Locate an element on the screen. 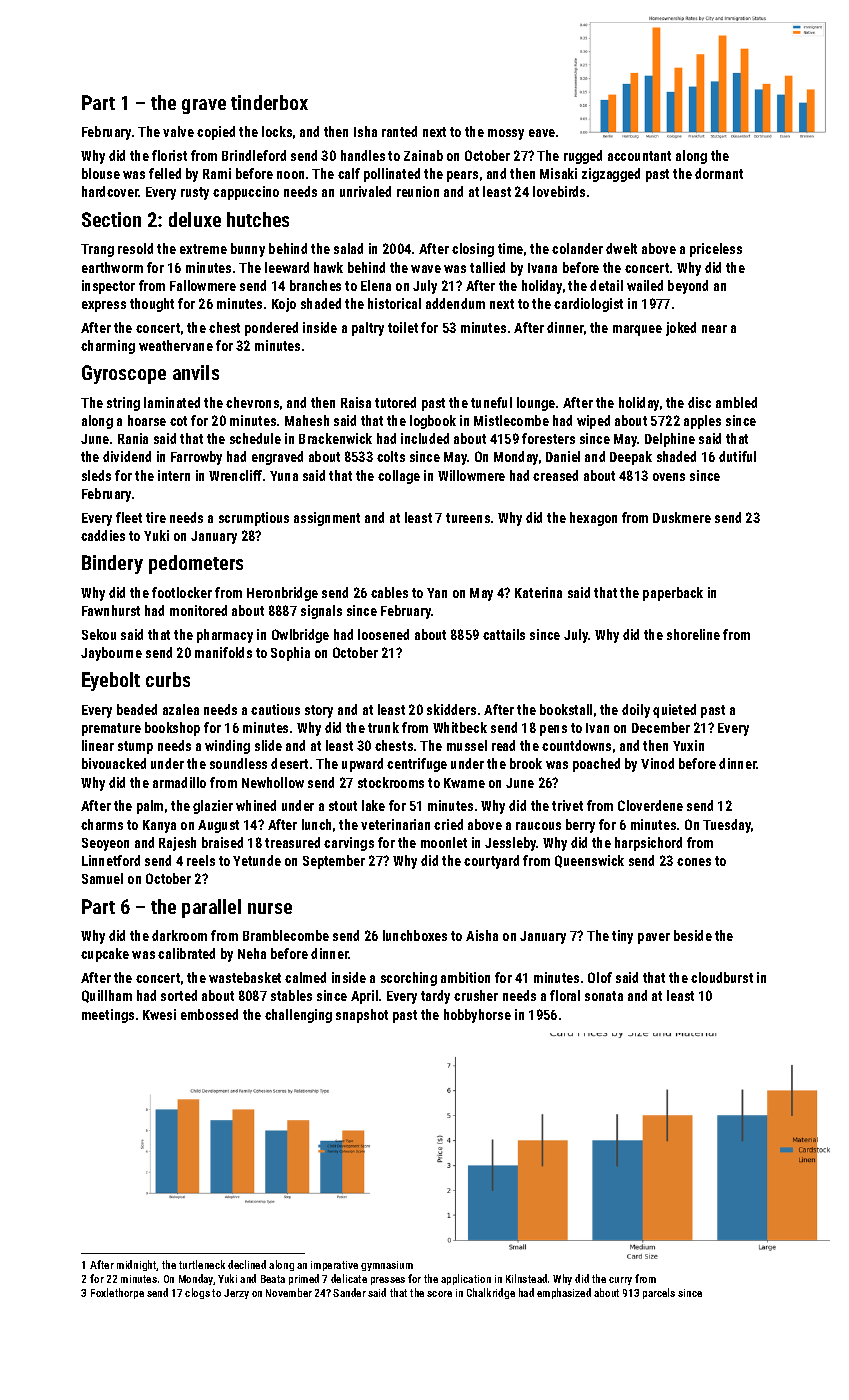 The height and width of the screenshot is (1400, 849). mossy is located at coordinates (506, 134).
